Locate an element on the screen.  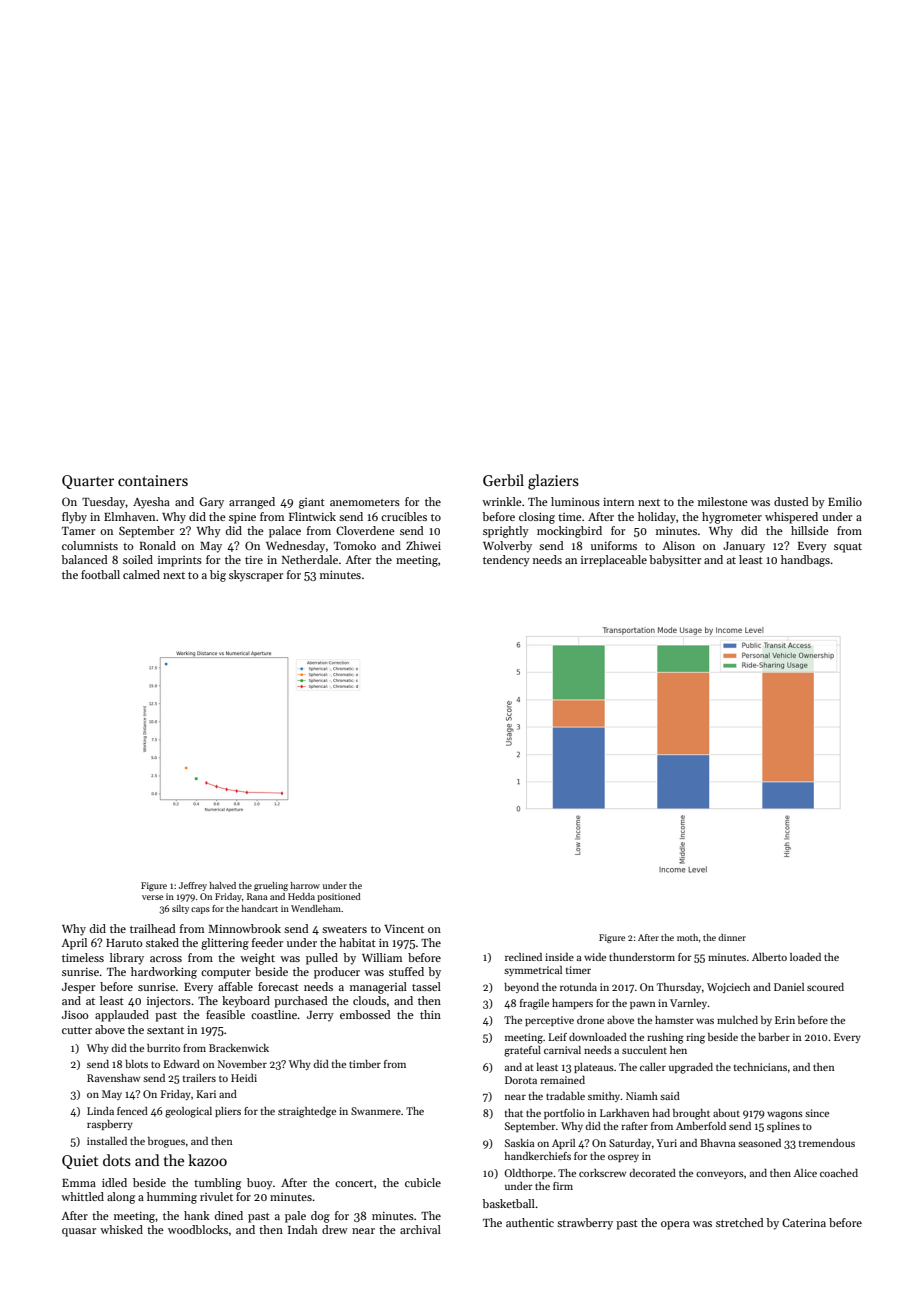
handbags is located at coordinates (805, 561).
